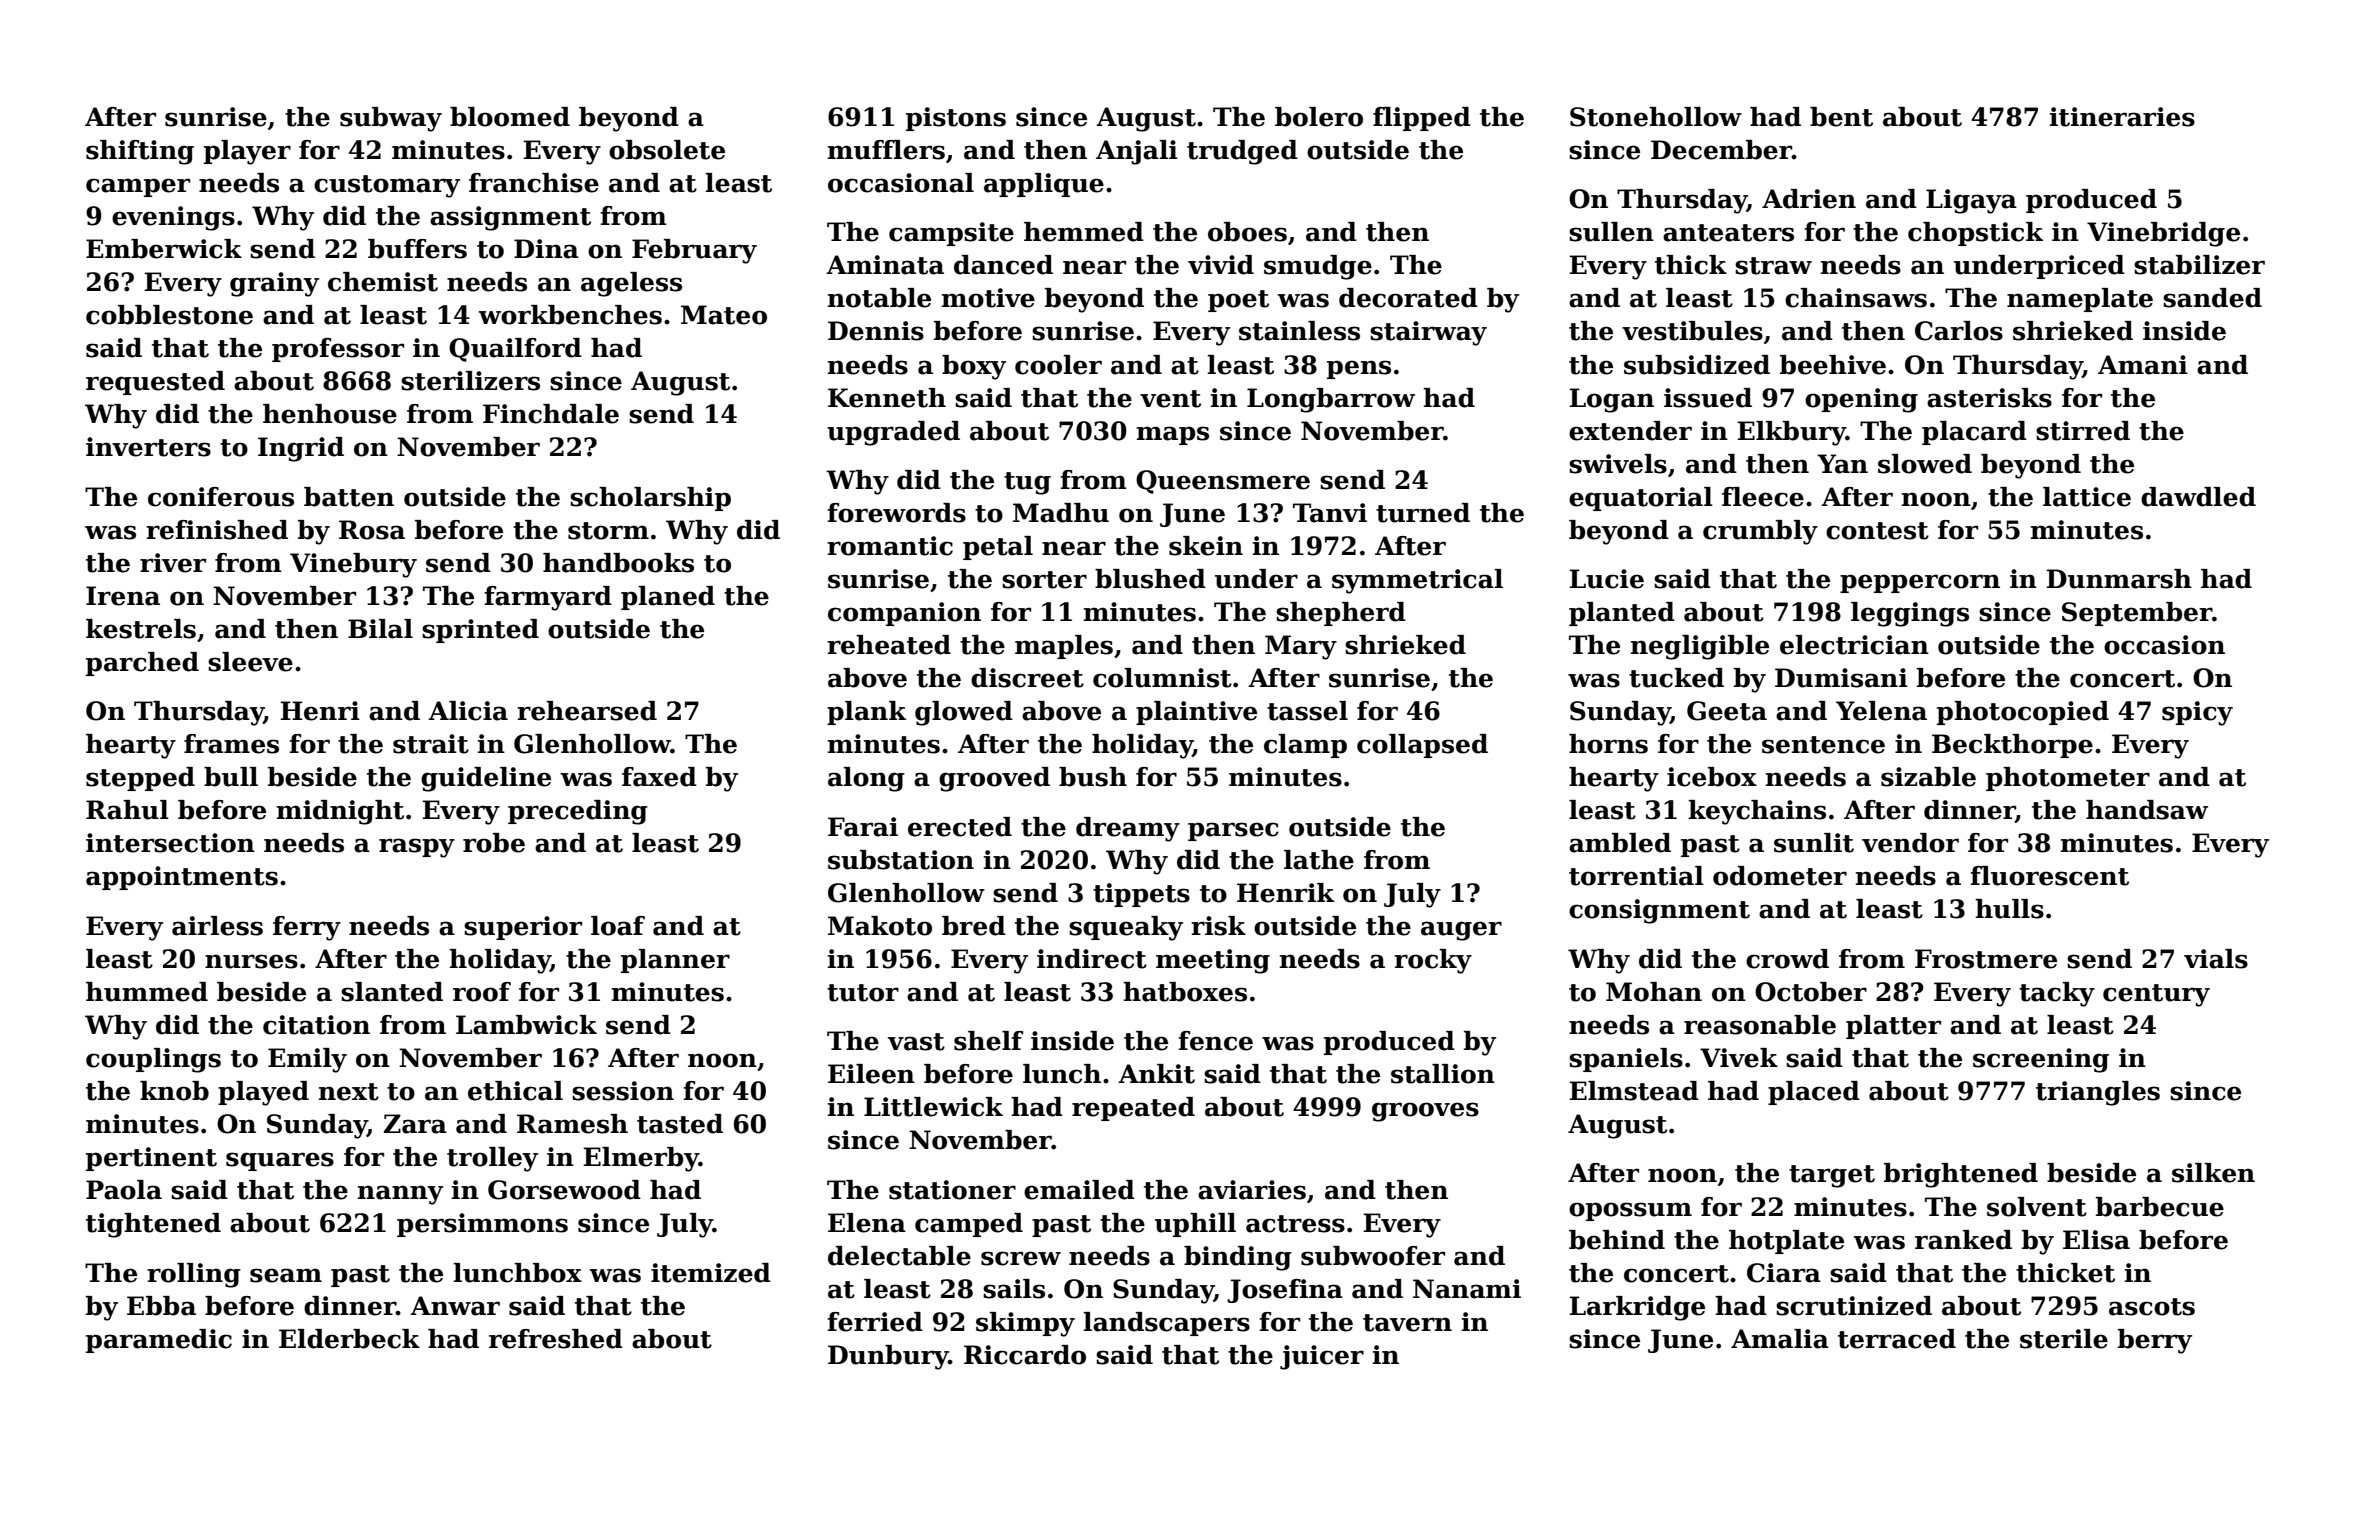  Describe the element at coordinates (159, 1341) in the image. I see `paramedic` at that location.
